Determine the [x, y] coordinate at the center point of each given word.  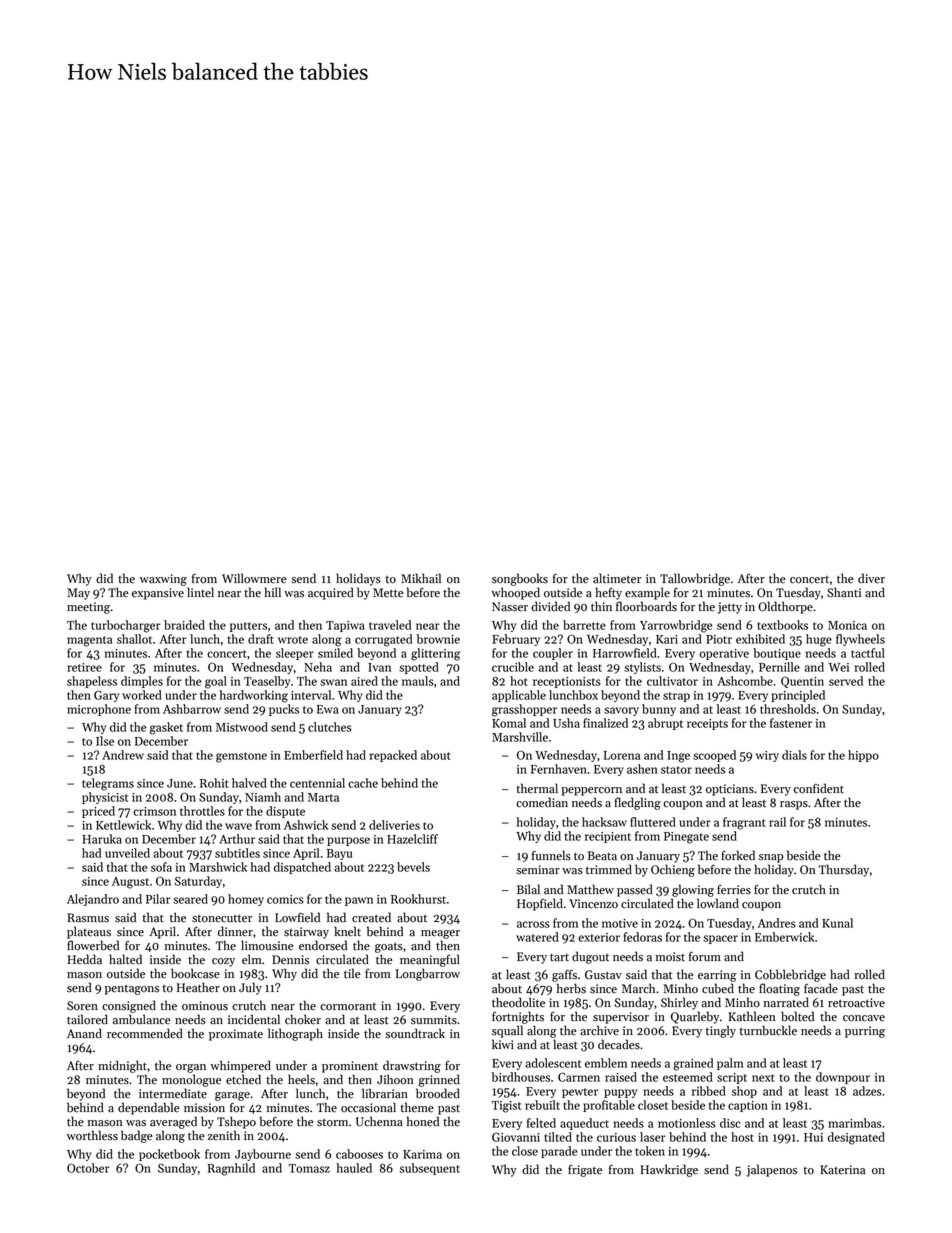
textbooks [782, 625]
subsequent [430, 1169]
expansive [158, 594]
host [742, 1137]
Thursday [844, 870]
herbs [571, 988]
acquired [331, 593]
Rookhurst [418, 899]
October [88, 1168]
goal [216, 682]
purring [865, 1032]
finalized [605, 723]
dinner [235, 931]
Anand [84, 1033]
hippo [863, 756]
